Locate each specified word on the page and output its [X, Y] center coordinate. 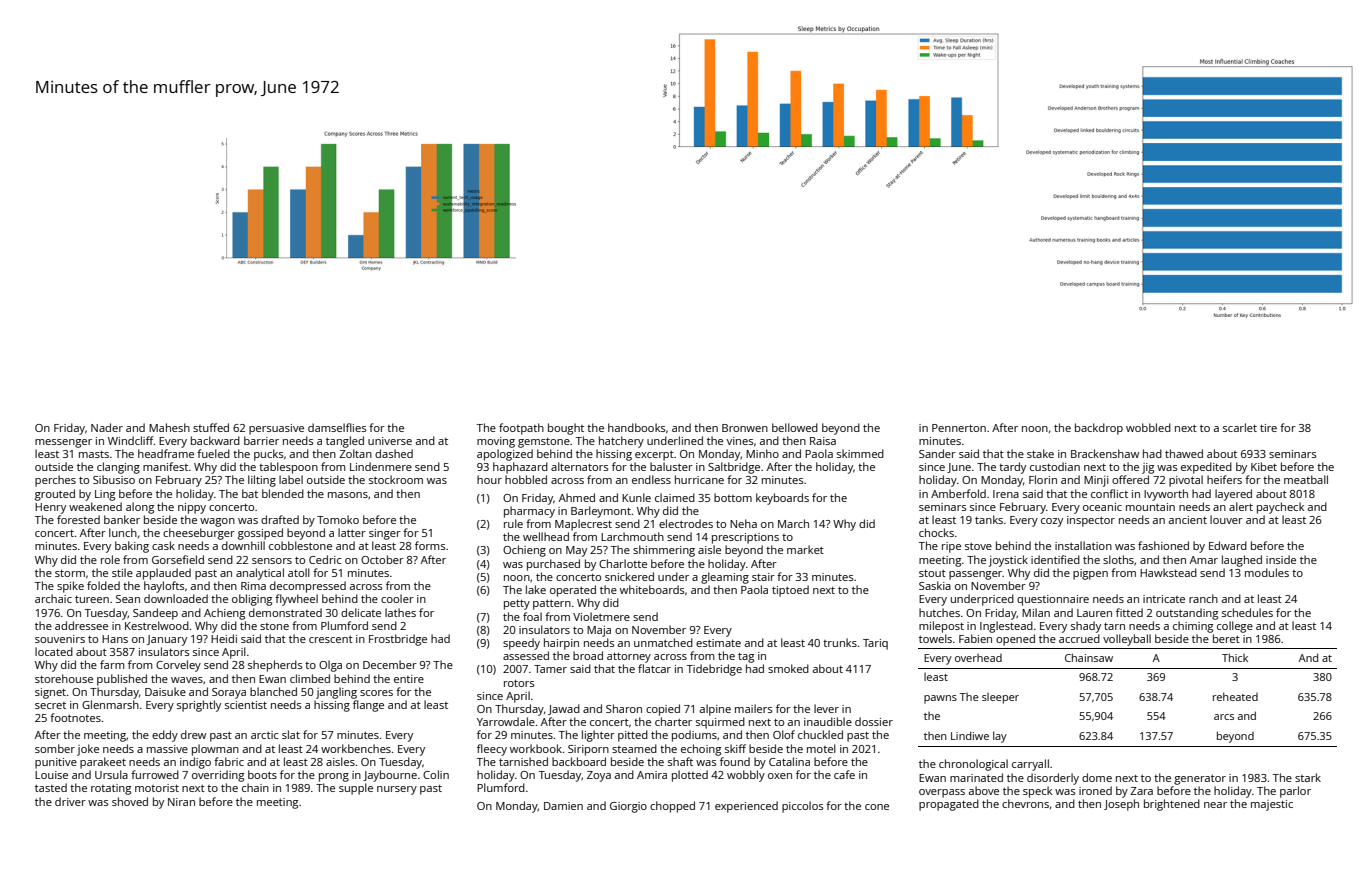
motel [821, 748]
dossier [874, 721]
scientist [246, 705]
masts [94, 454]
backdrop [1099, 429]
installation [1083, 545]
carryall [1030, 765]
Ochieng [524, 551]
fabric [229, 761]
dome [1097, 777]
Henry [50, 508]
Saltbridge [734, 468]
